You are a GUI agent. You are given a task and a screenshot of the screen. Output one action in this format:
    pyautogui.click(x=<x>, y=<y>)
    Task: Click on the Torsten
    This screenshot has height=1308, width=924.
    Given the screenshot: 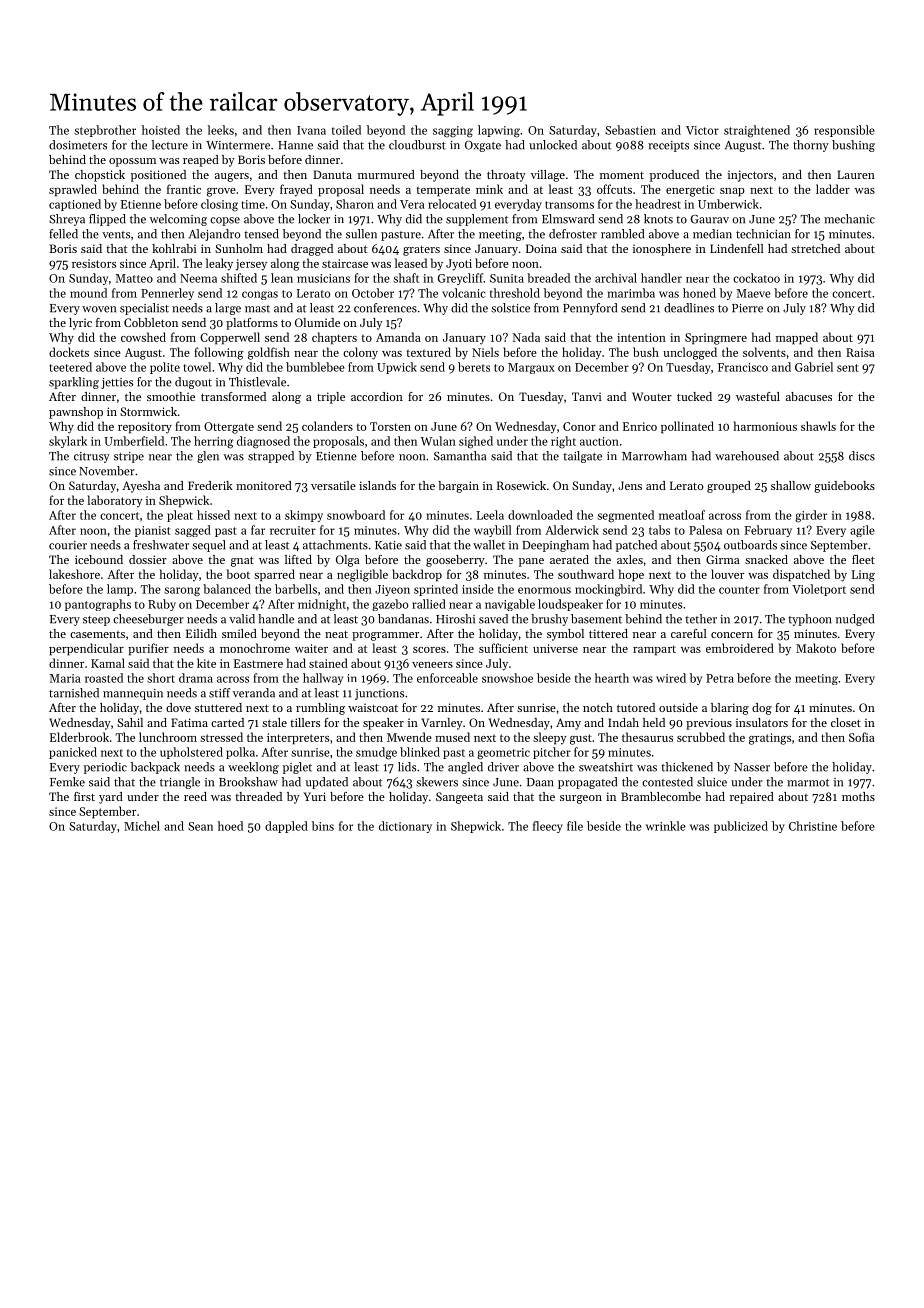 What is the action you would take?
    pyautogui.click(x=390, y=426)
